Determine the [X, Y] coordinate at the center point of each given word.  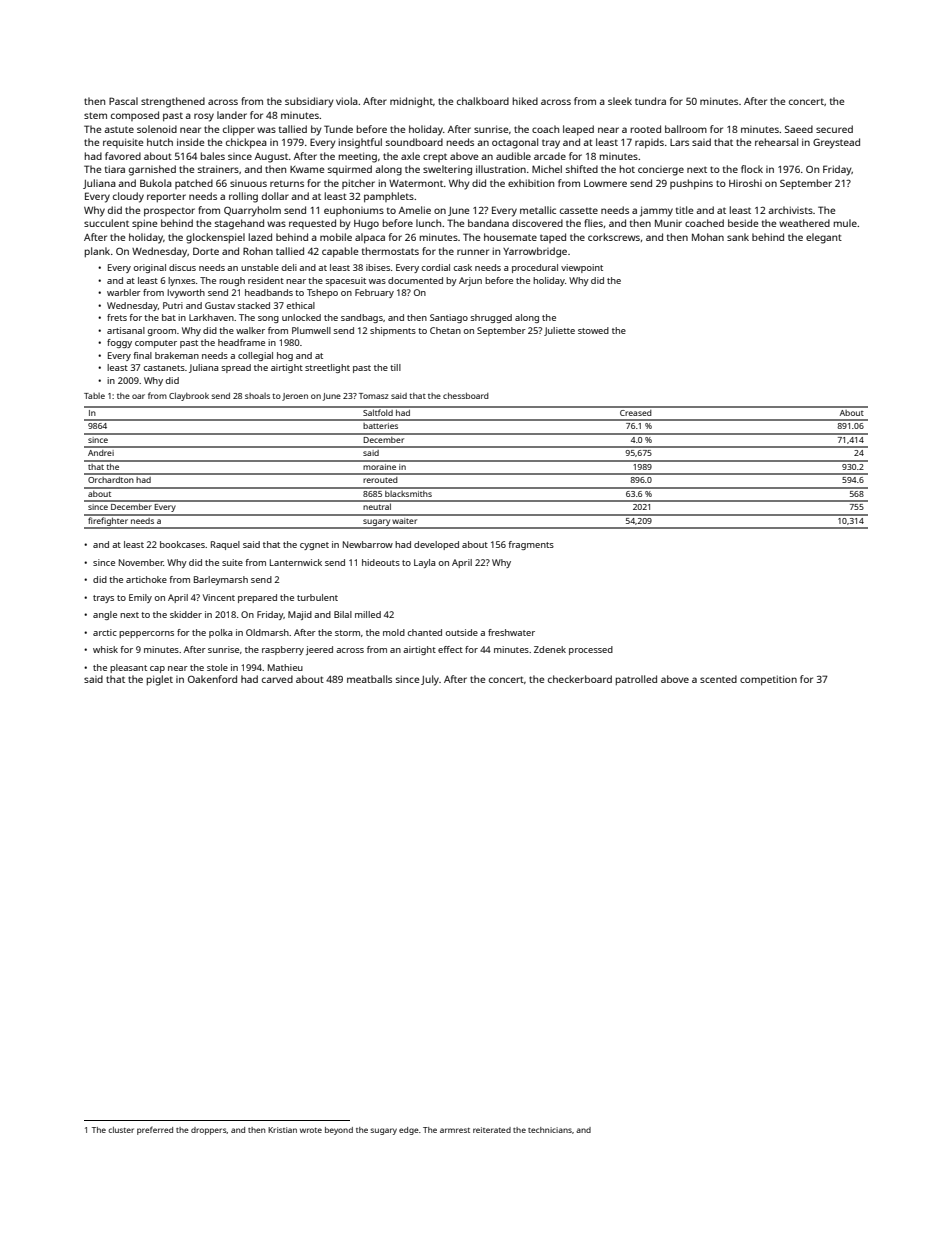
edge [409, 1131]
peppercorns [146, 634]
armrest [455, 1130]
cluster [121, 1130]
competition [768, 680]
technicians [550, 1130]
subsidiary [309, 102]
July [430, 680]
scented [718, 679]
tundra [650, 101]
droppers [209, 1131]
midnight [411, 102]
